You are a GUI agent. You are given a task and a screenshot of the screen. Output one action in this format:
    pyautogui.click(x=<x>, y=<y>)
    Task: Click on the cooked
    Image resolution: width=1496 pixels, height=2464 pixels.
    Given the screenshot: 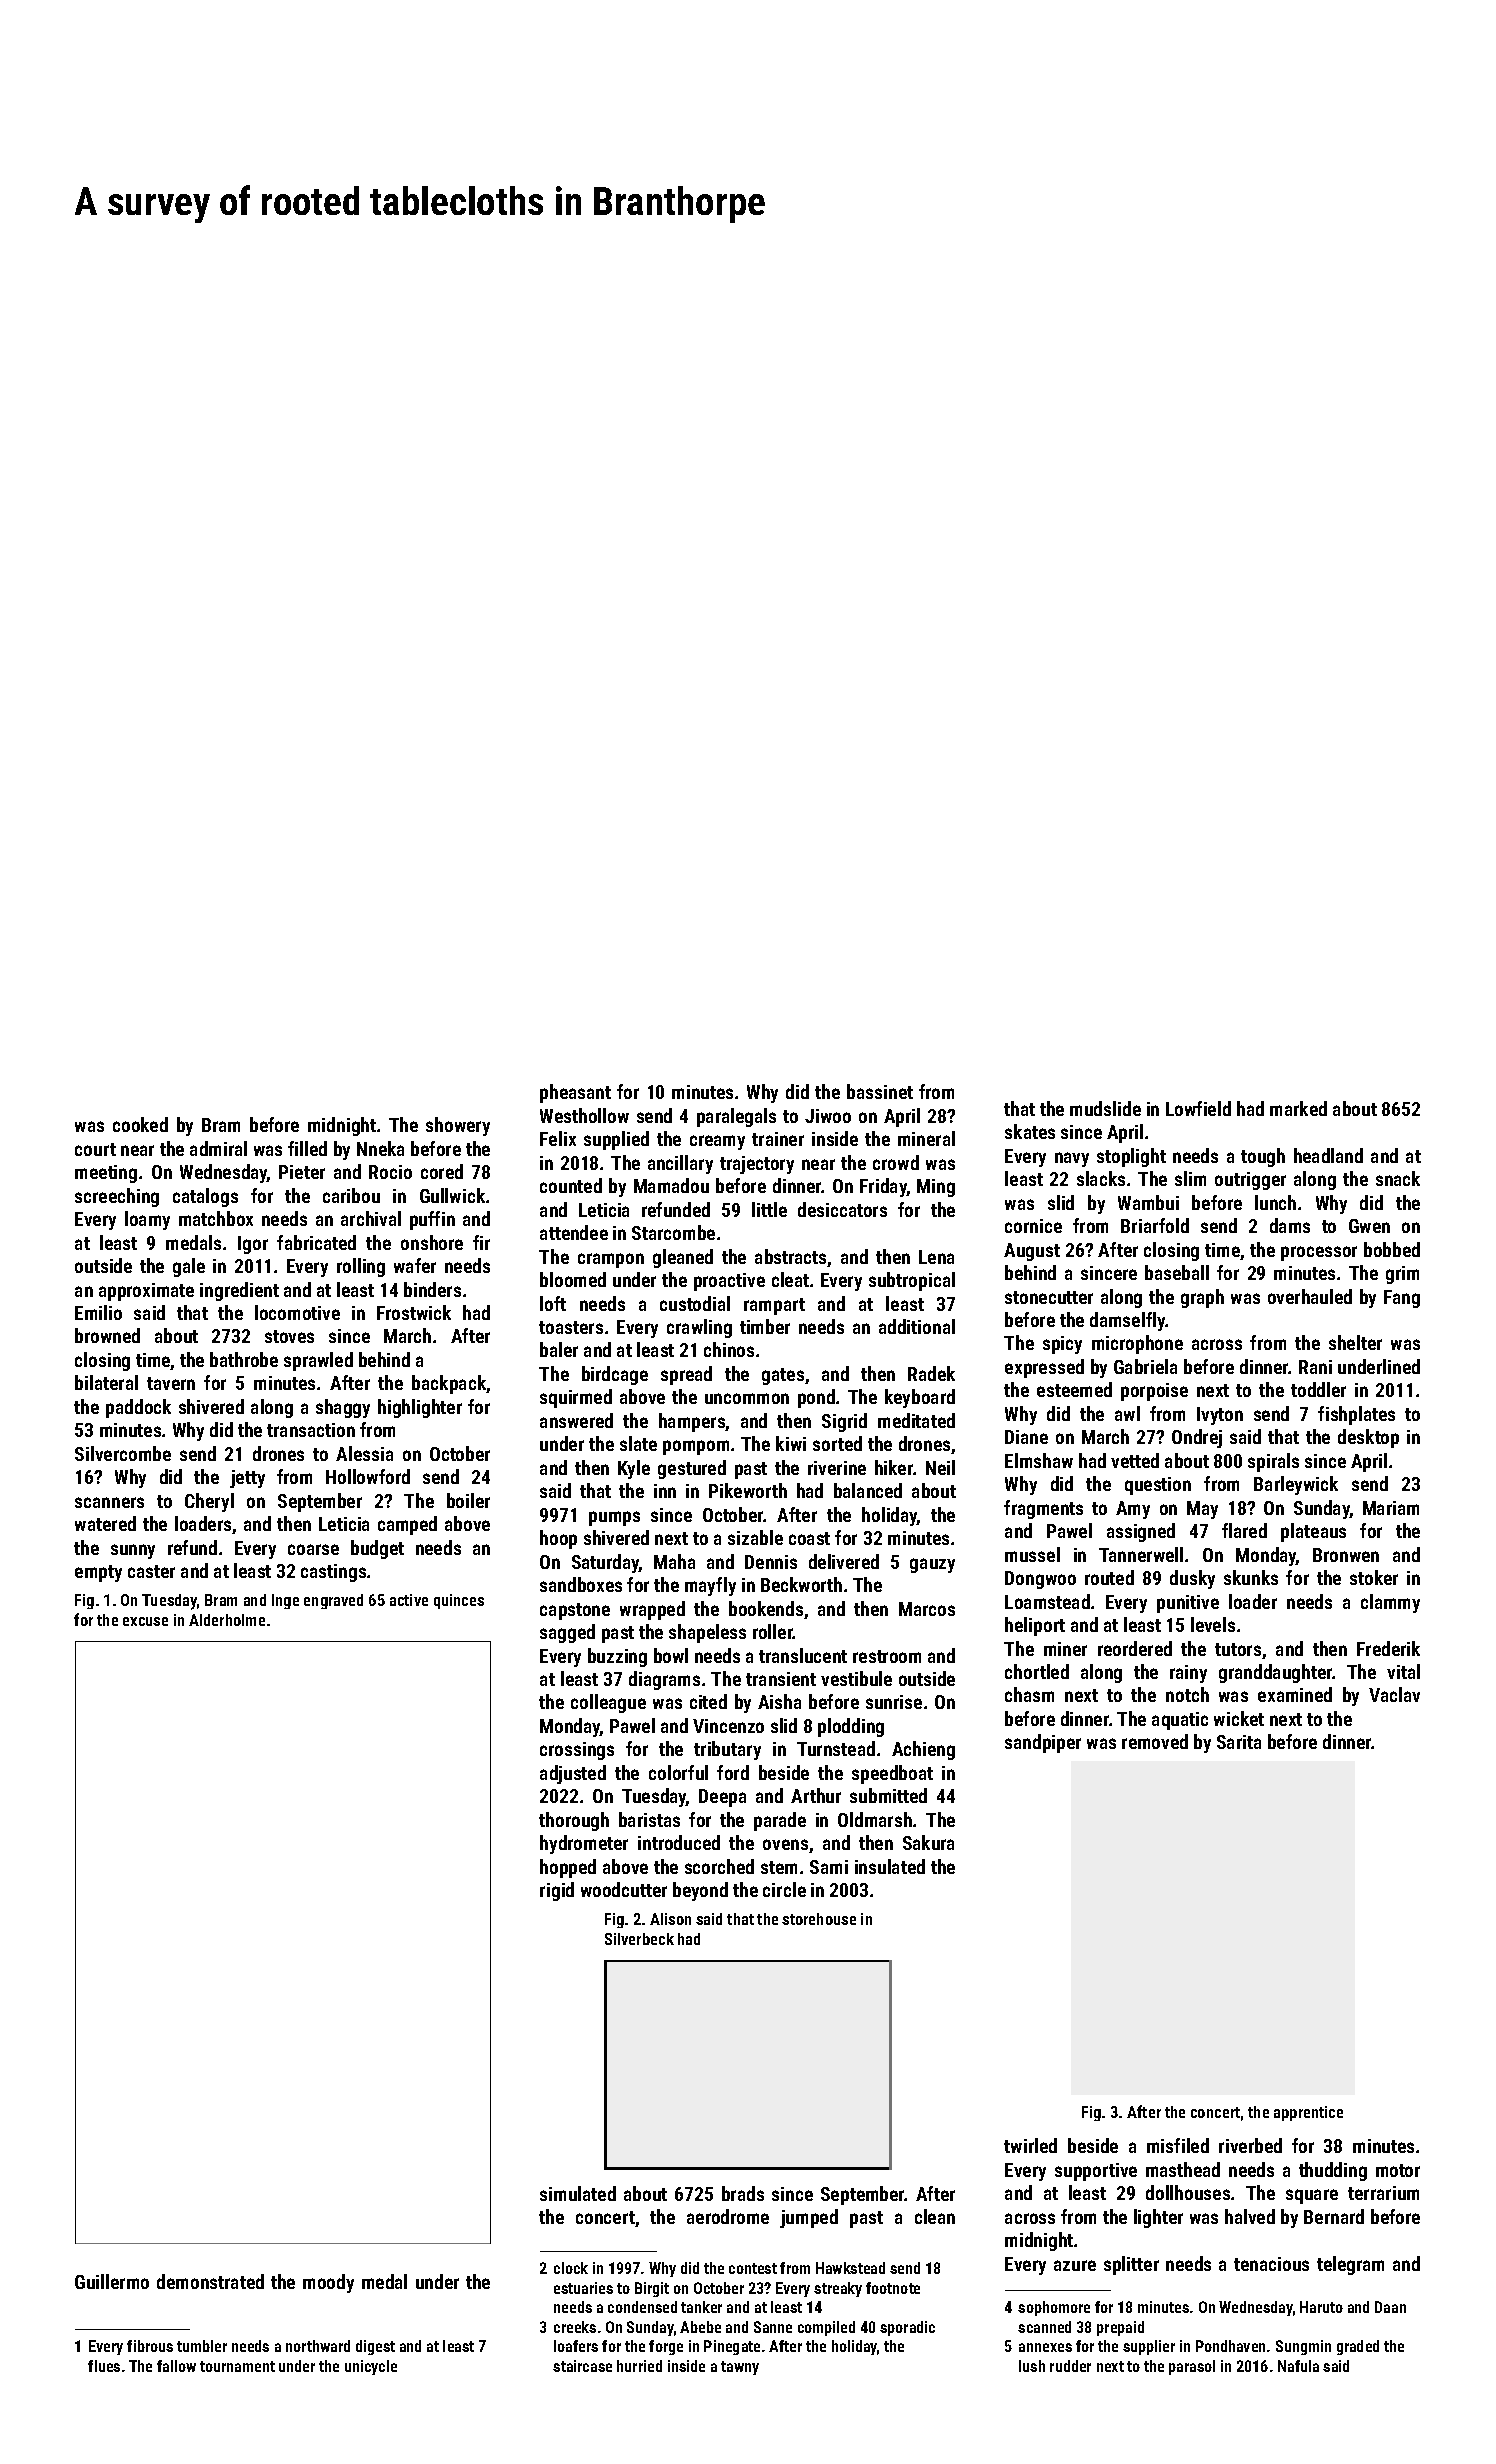 What is the action you would take?
    pyautogui.click(x=140, y=1124)
